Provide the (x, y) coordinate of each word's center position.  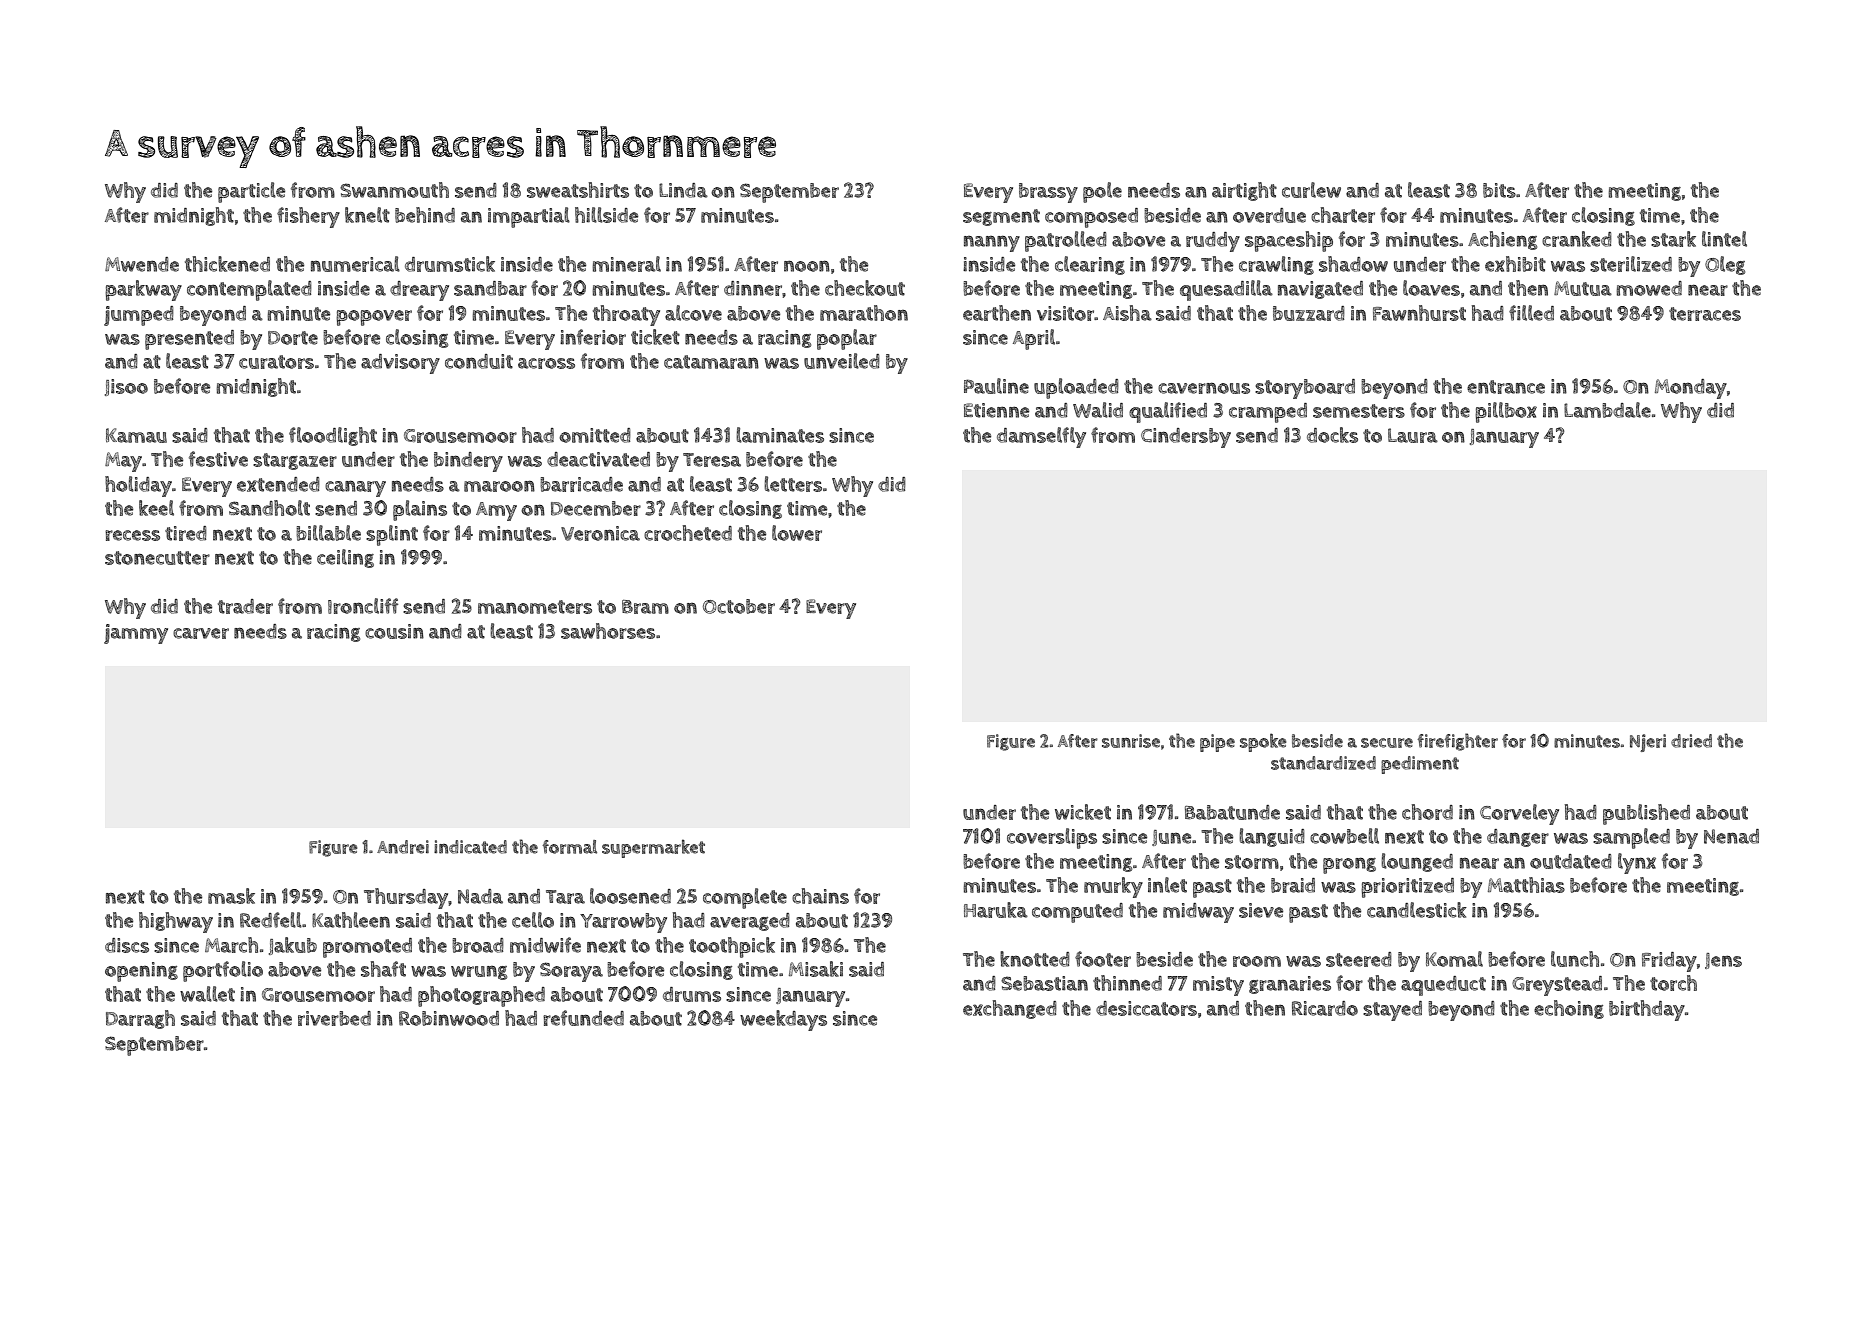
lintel (1724, 239)
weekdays (783, 1020)
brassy (1048, 193)
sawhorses (608, 631)
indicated (470, 847)
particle (251, 192)
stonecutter (157, 558)
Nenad (1731, 836)
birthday (1647, 1010)
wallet (207, 994)
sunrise (1131, 741)
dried (1691, 741)
